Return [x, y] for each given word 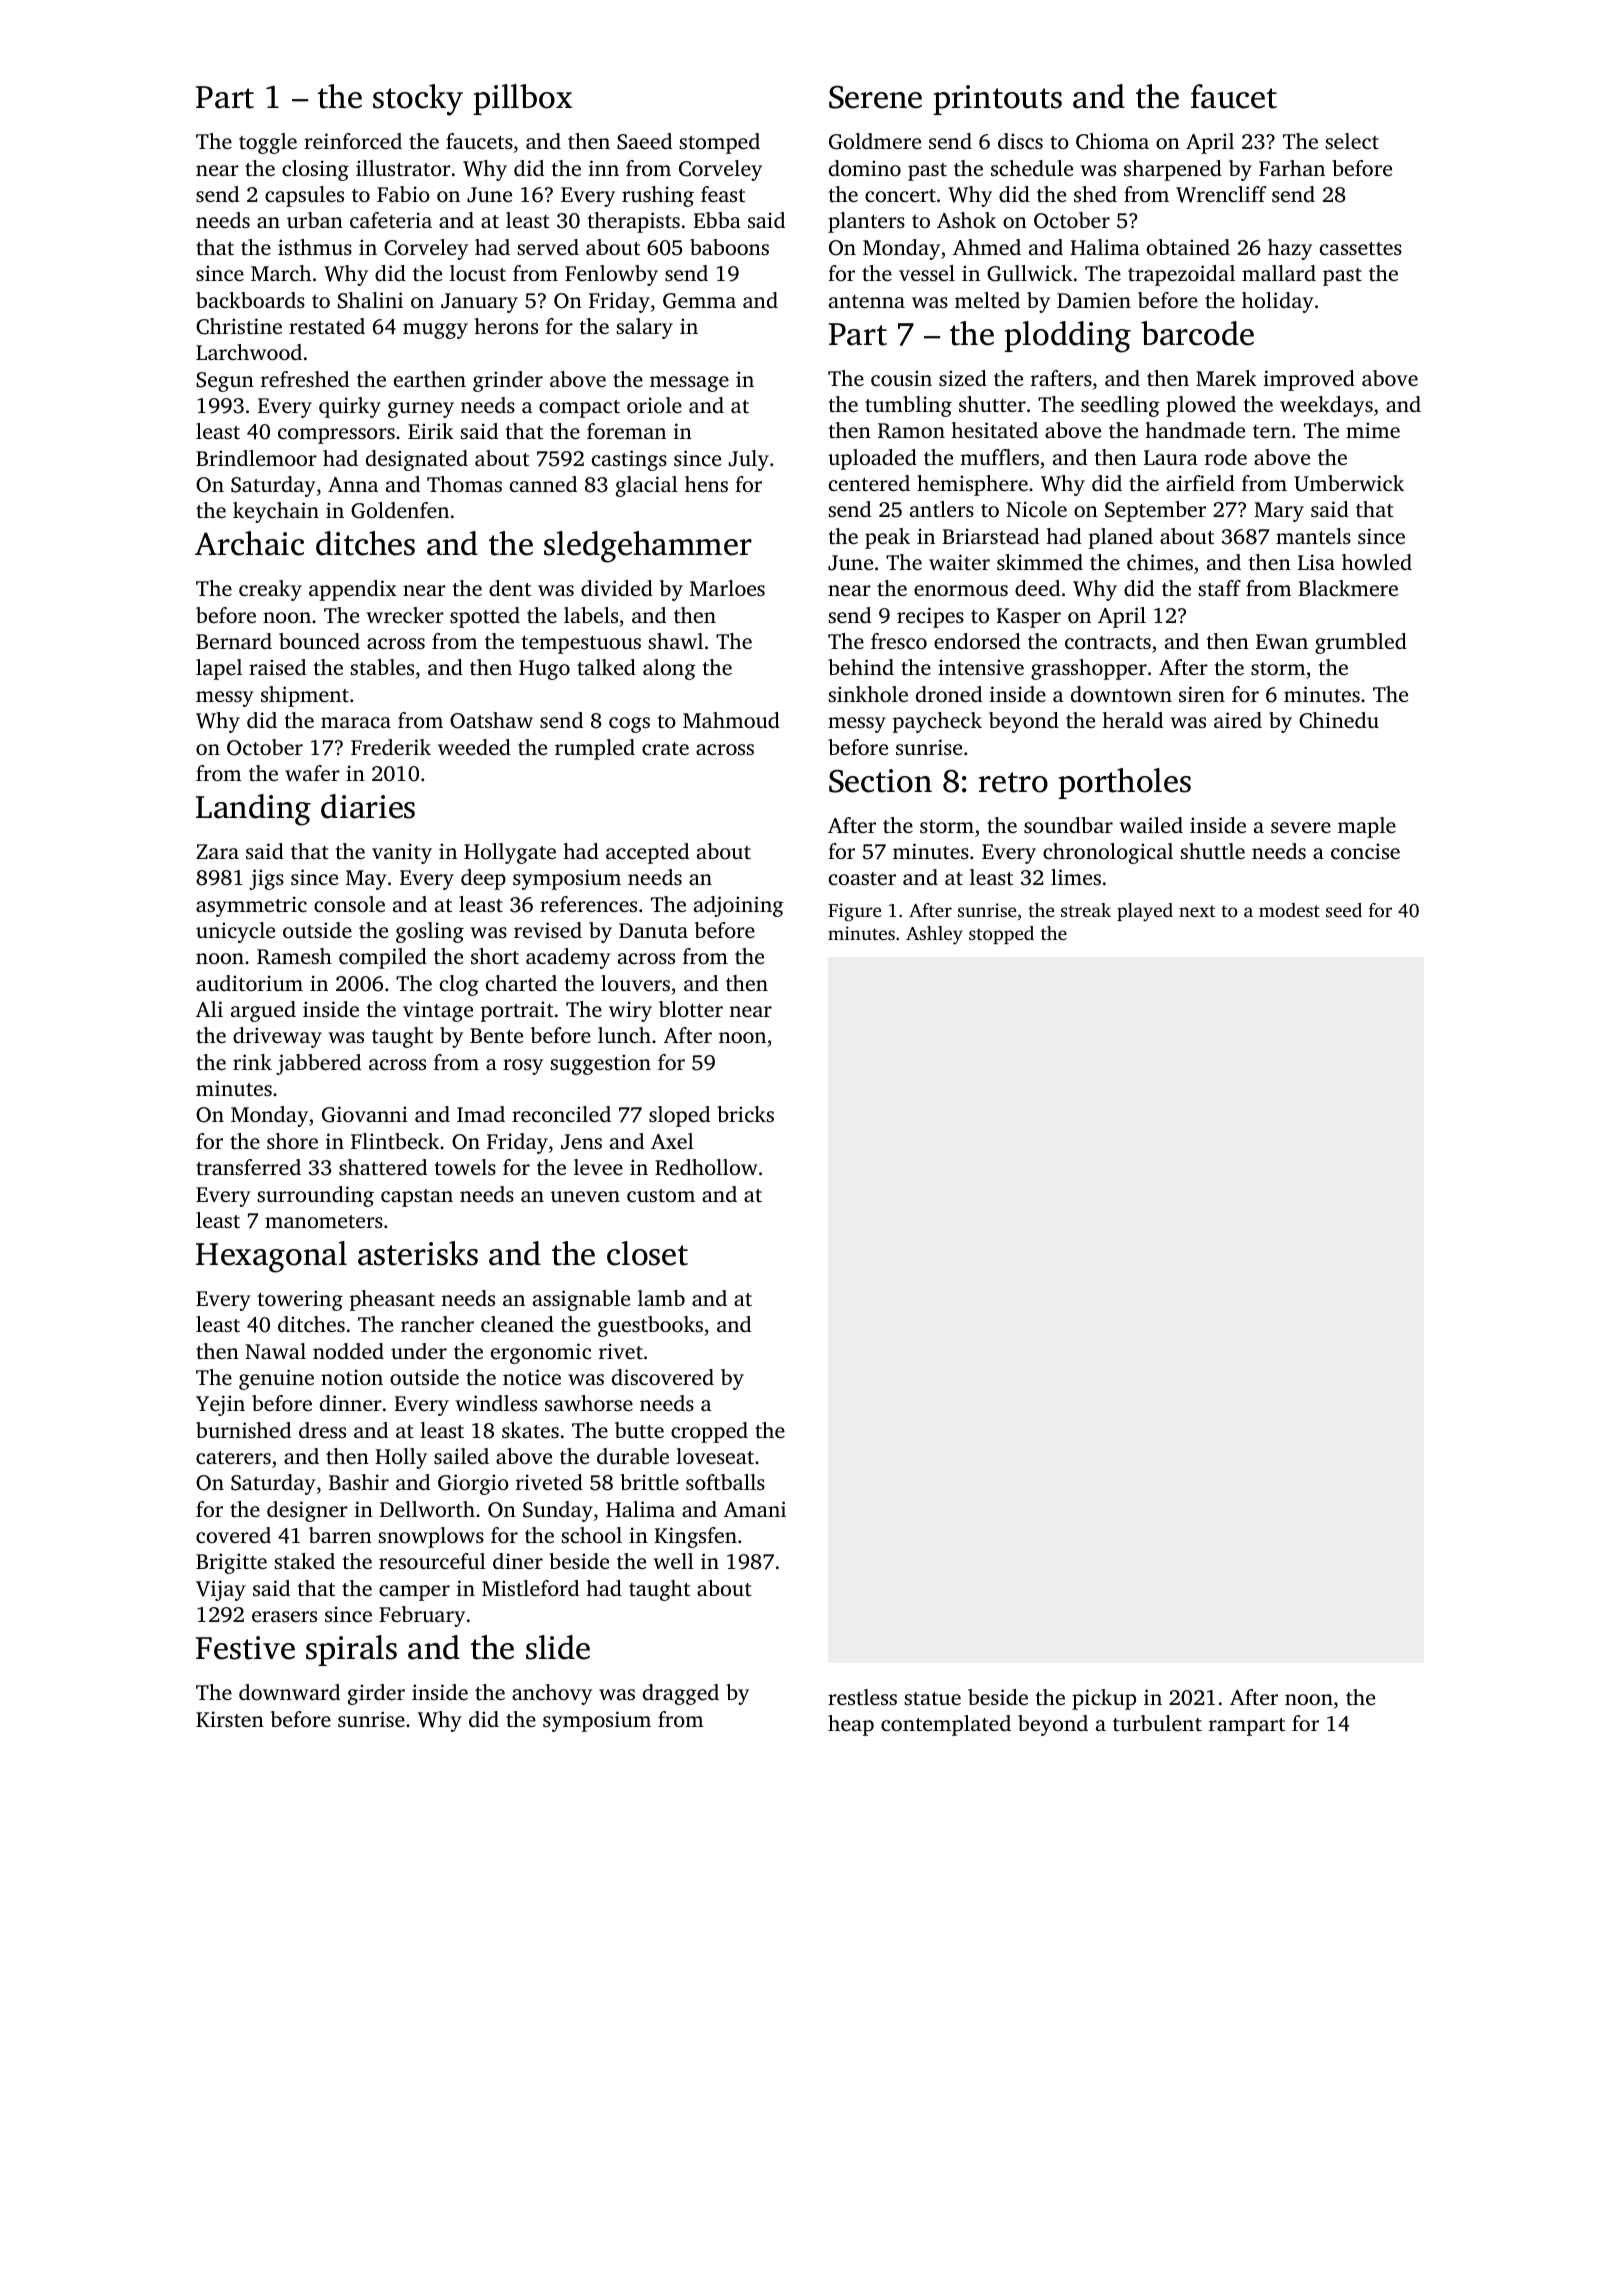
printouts [997, 100]
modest [1289, 910]
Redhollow [706, 1167]
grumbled [1361, 643]
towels [465, 1167]
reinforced [353, 141]
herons [506, 326]
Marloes [727, 588]
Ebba [717, 220]
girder [376, 1694]
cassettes [1361, 248]
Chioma [1112, 141]
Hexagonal [271, 1257]
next [1197, 911]
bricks [745, 1114]
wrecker [405, 615]
